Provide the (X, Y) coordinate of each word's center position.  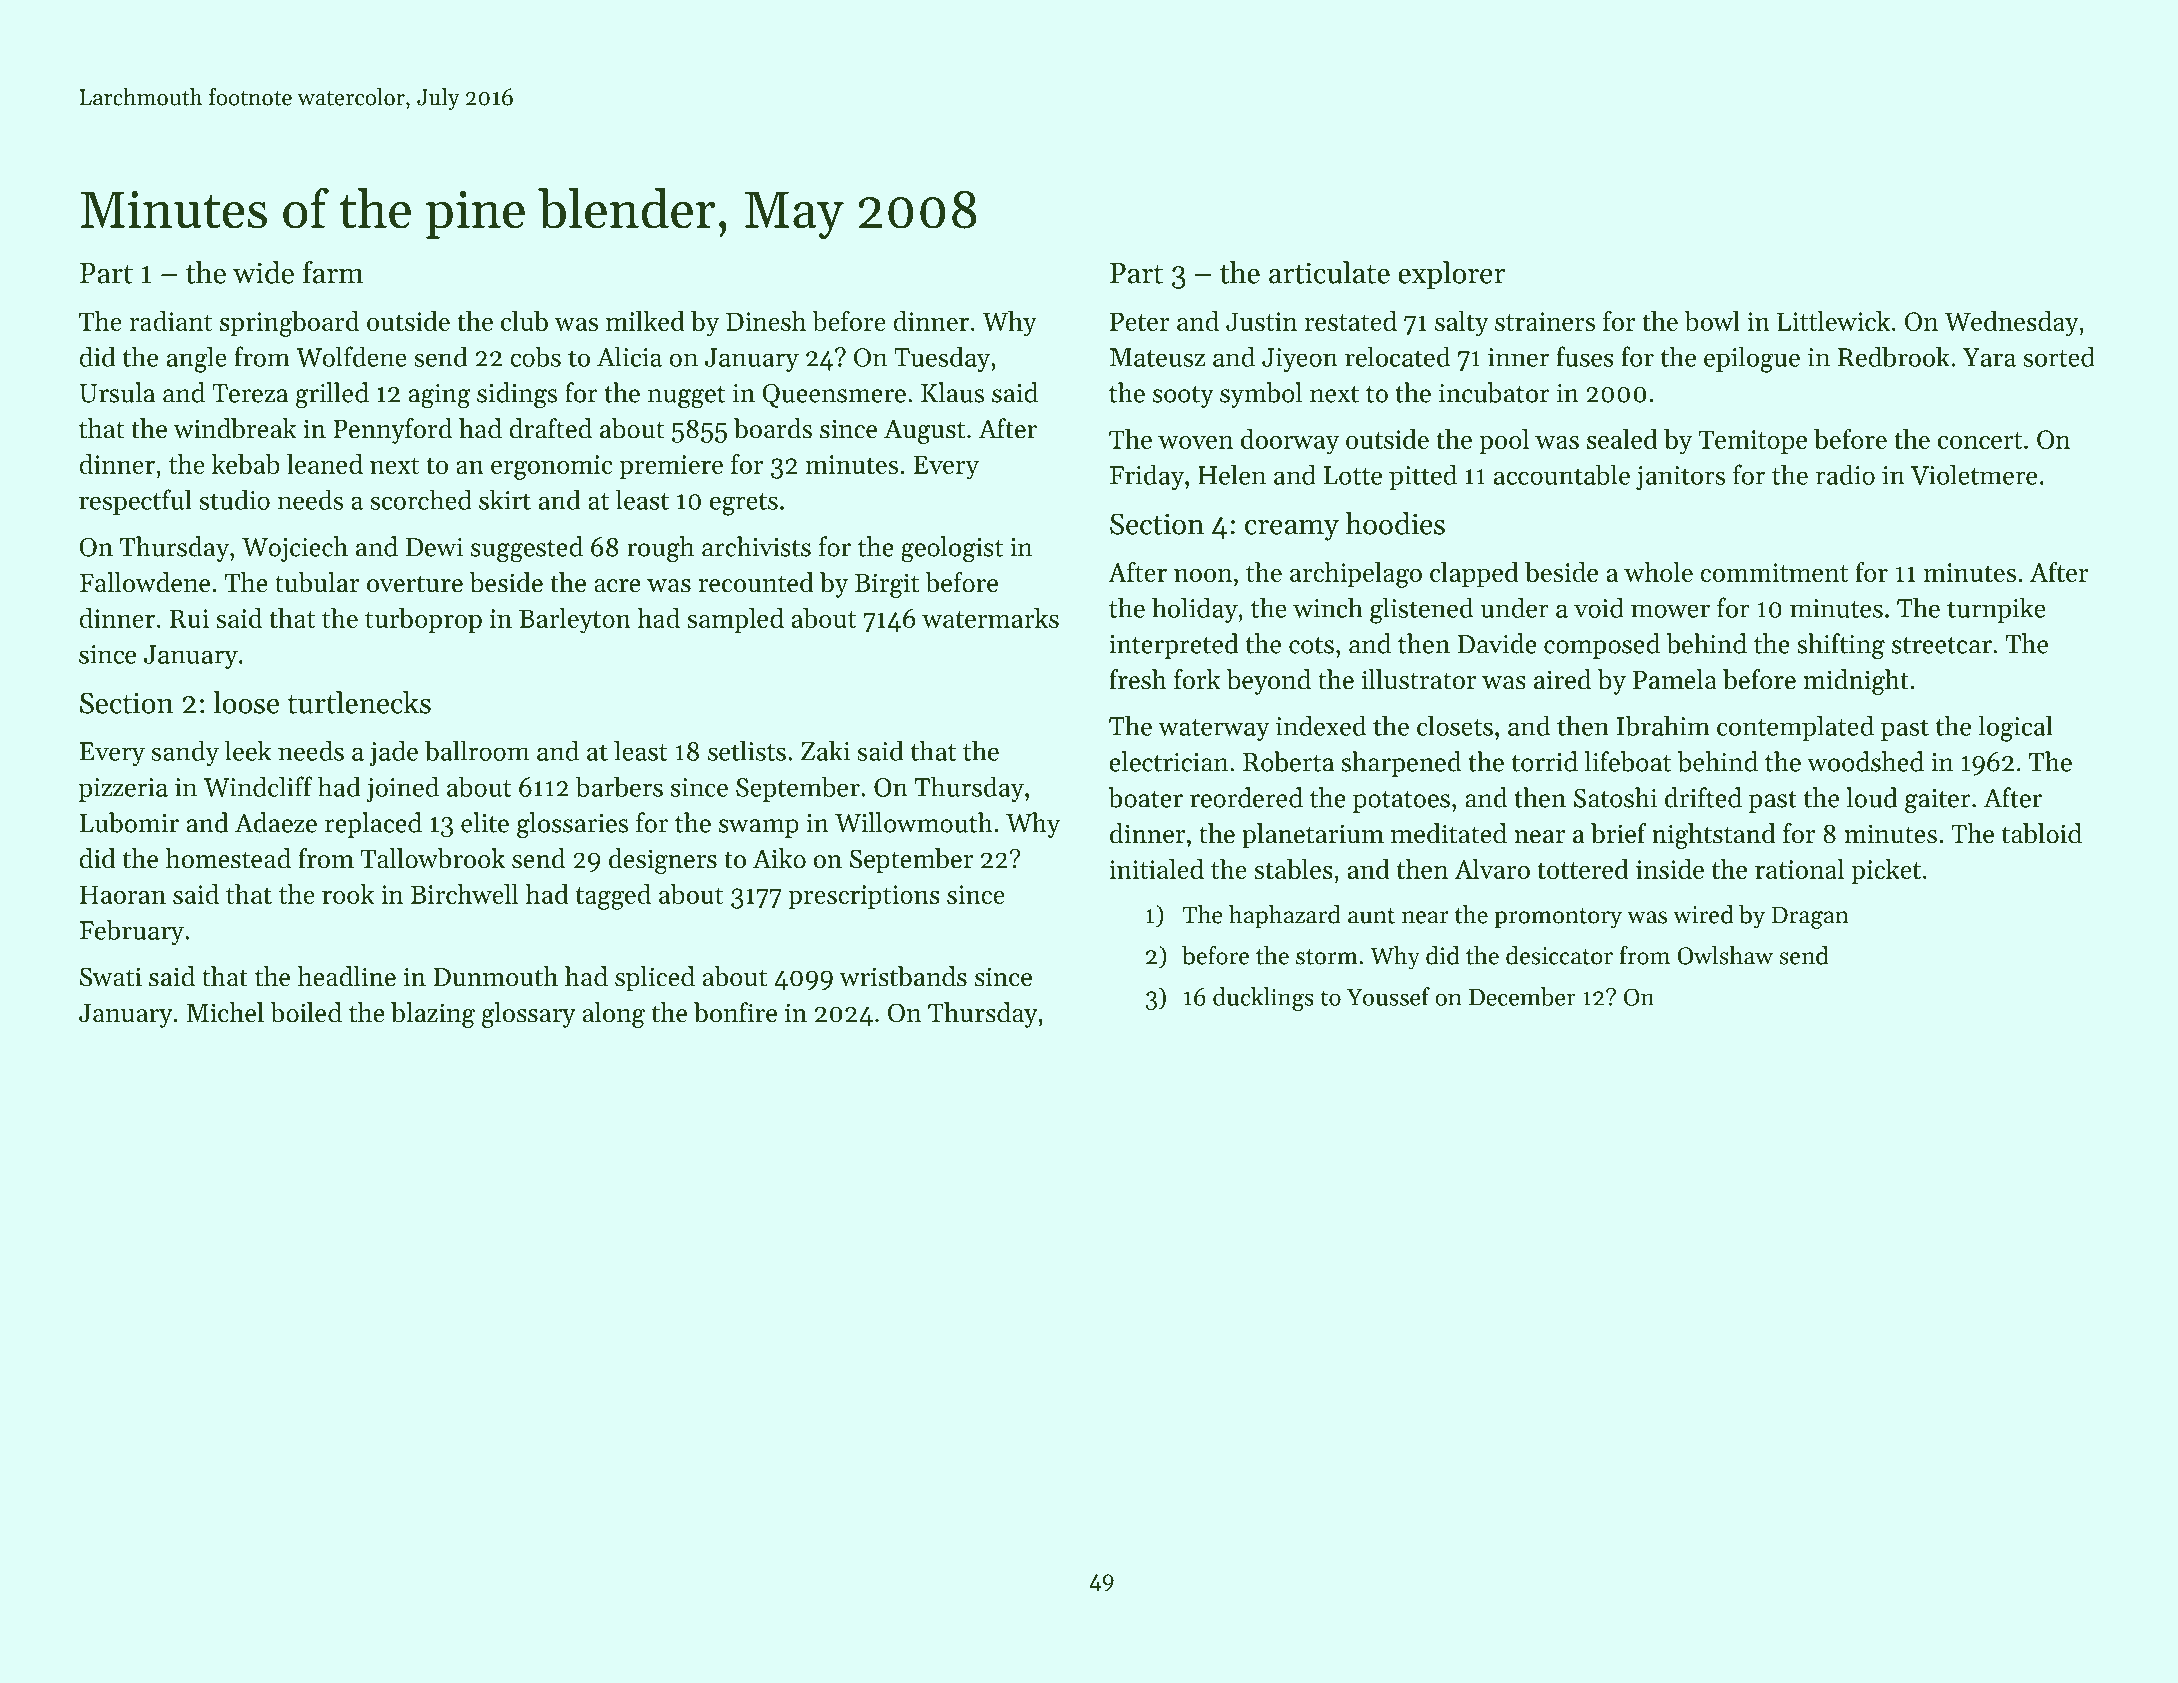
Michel (225, 1012)
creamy (1292, 530)
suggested (527, 549)
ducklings (1263, 999)
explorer (1451, 275)
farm (333, 272)
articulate (1329, 272)
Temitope (1753, 442)
